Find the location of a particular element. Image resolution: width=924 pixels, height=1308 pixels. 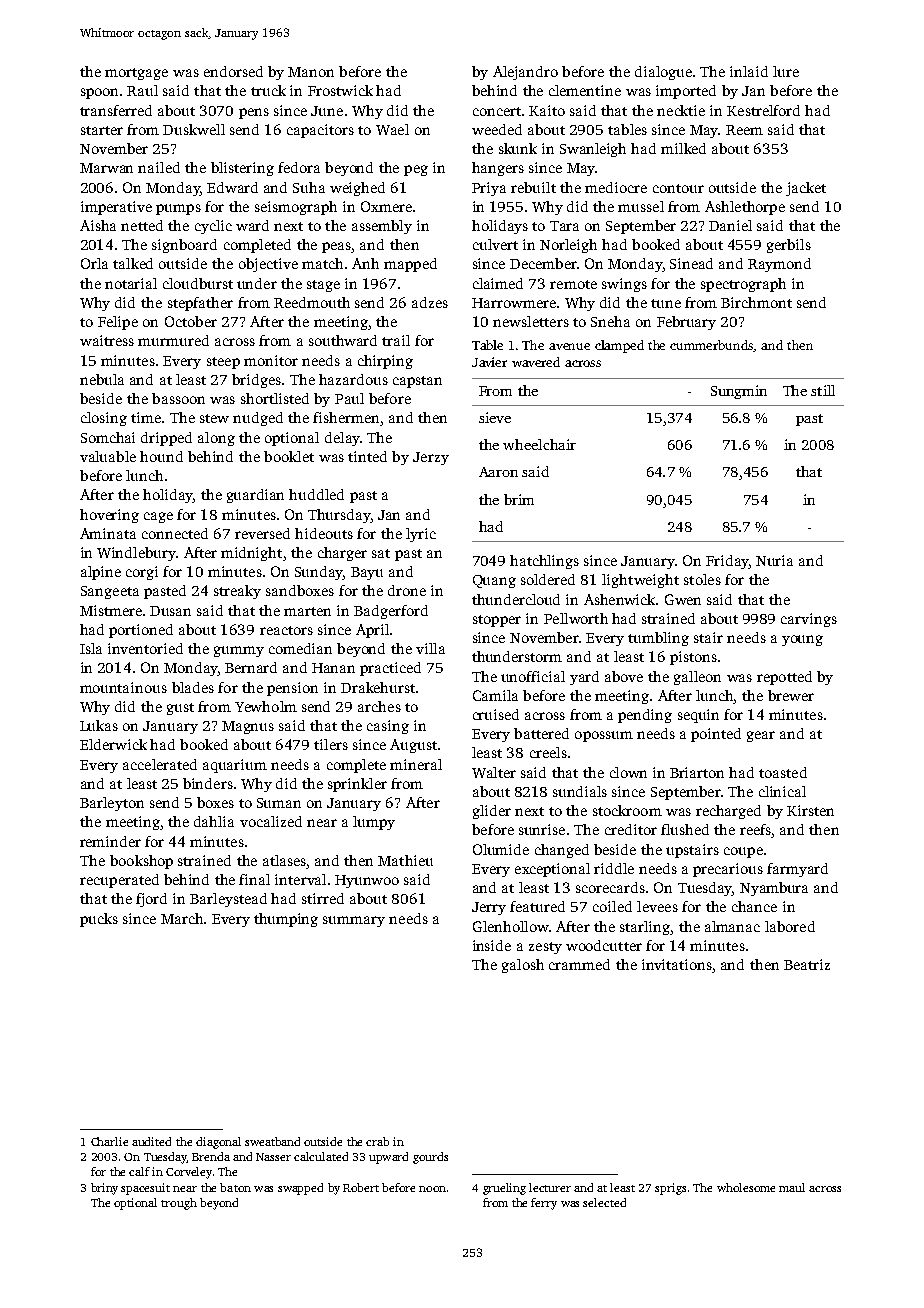

Manon is located at coordinates (311, 72).
